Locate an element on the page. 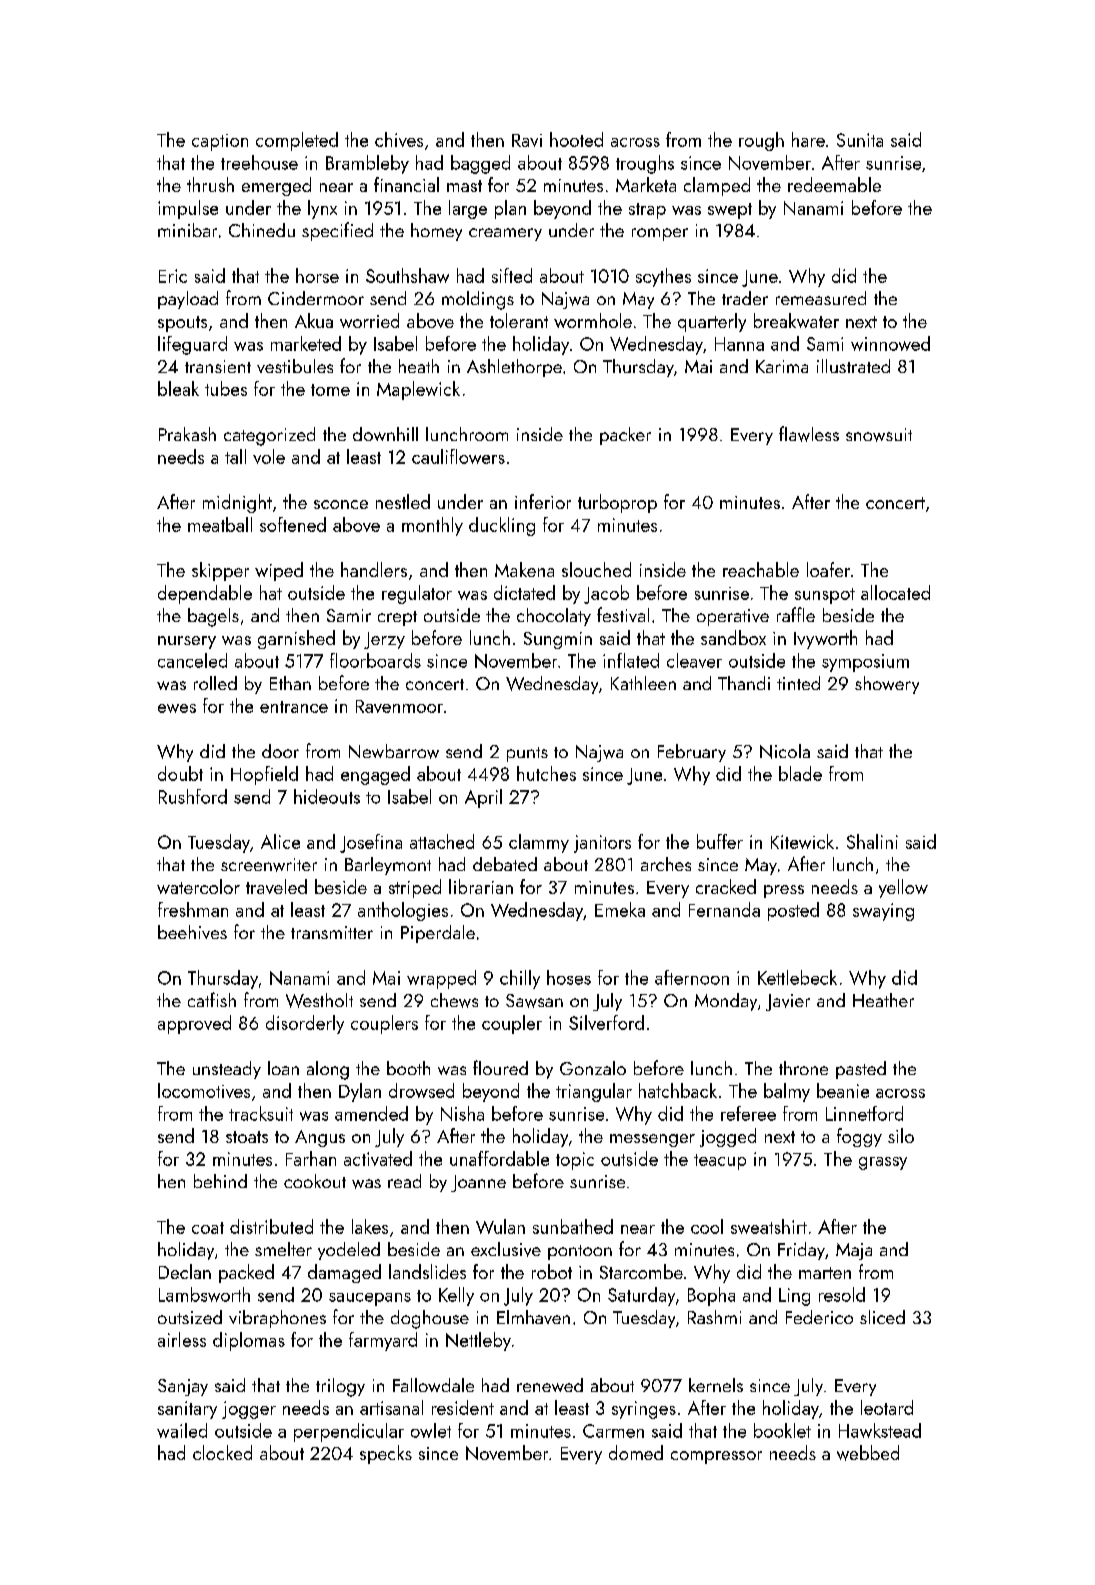 The height and width of the page is (1585, 1095). specks is located at coordinates (386, 1454).
